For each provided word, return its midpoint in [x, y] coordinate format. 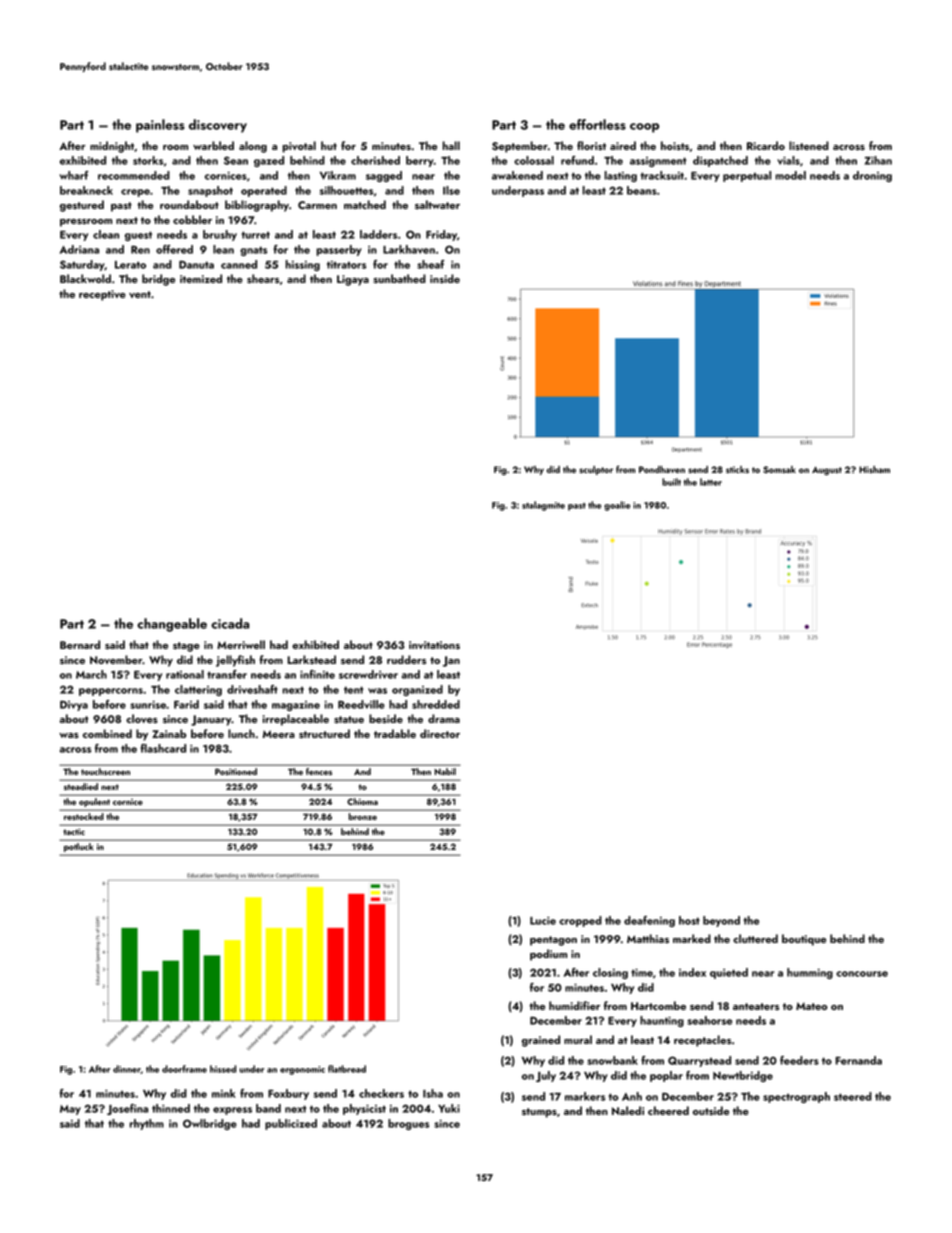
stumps [539, 1113]
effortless [597, 124]
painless [160, 126]
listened [809, 146]
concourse [862, 974]
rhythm [146, 1124]
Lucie [543, 921]
